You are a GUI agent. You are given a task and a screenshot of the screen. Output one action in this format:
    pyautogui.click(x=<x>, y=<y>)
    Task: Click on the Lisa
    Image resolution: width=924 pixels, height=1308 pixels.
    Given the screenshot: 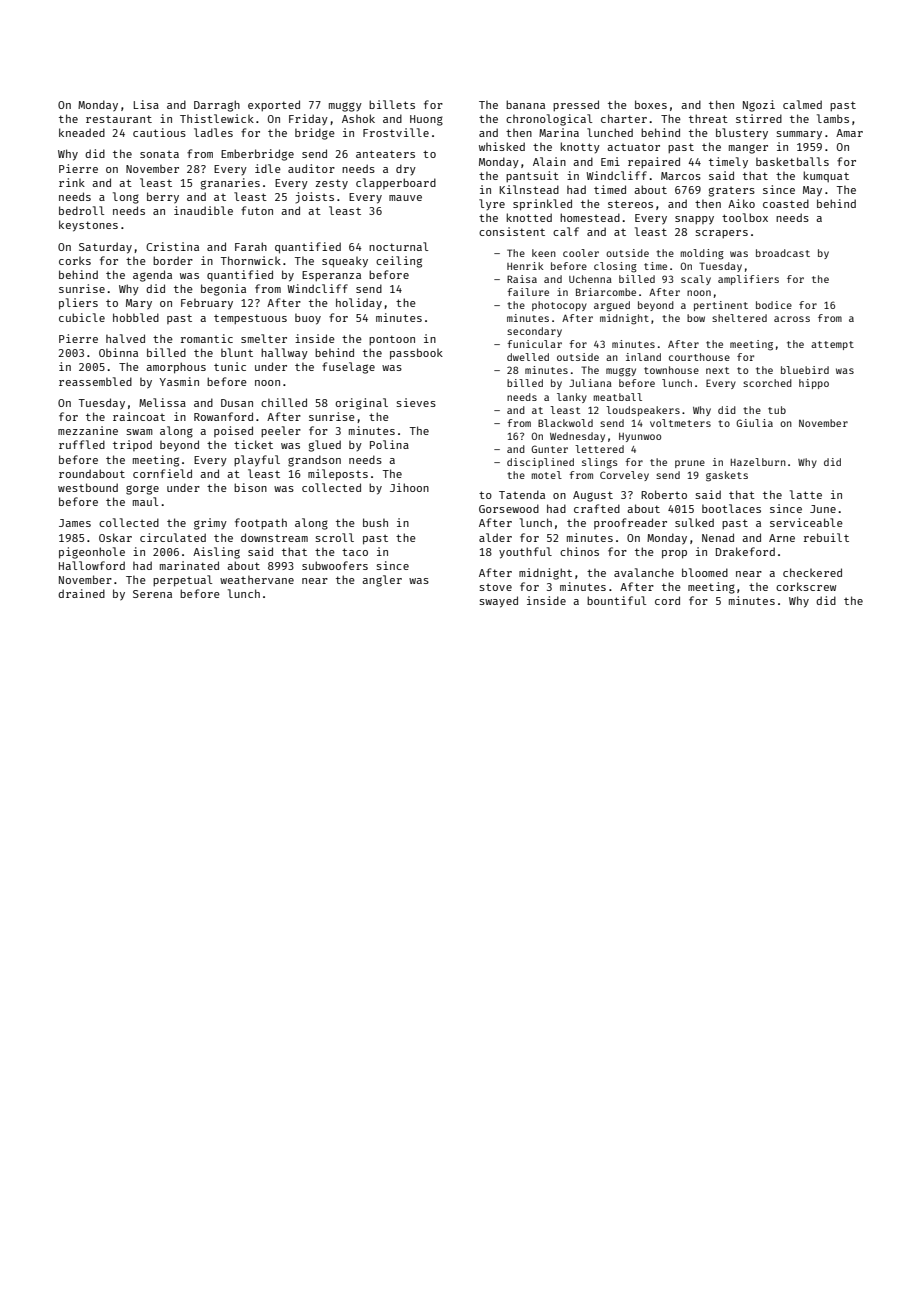 What is the action you would take?
    pyautogui.click(x=146, y=104)
